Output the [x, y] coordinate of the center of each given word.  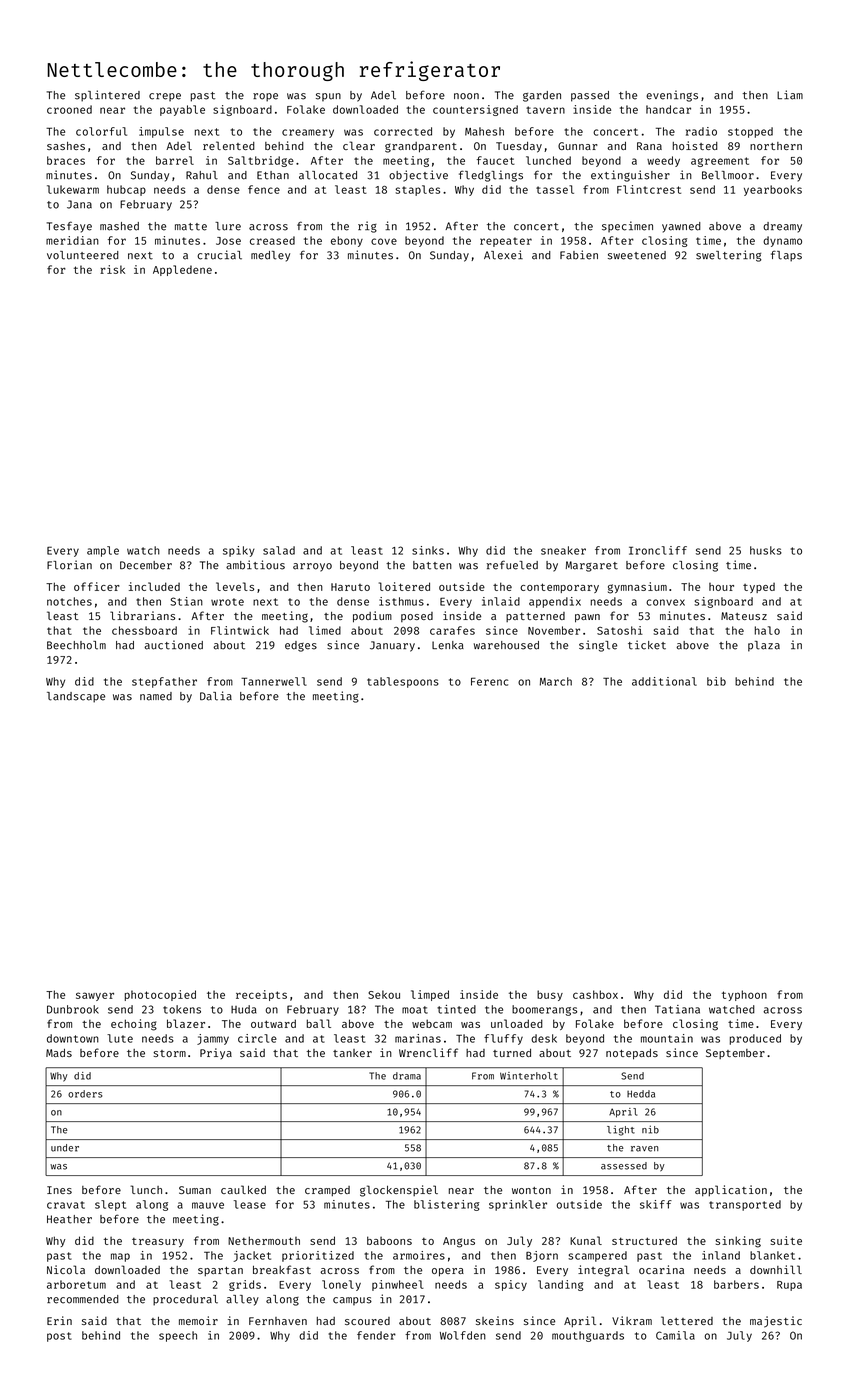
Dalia [216, 696]
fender [376, 1335]
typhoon [744, 995]
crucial [219, 255]
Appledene [182, 270]
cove [384, 241]
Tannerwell [274, 681]
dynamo [782, 241]
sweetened [637, 255]
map [120, 1257]
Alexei [503, 255]
